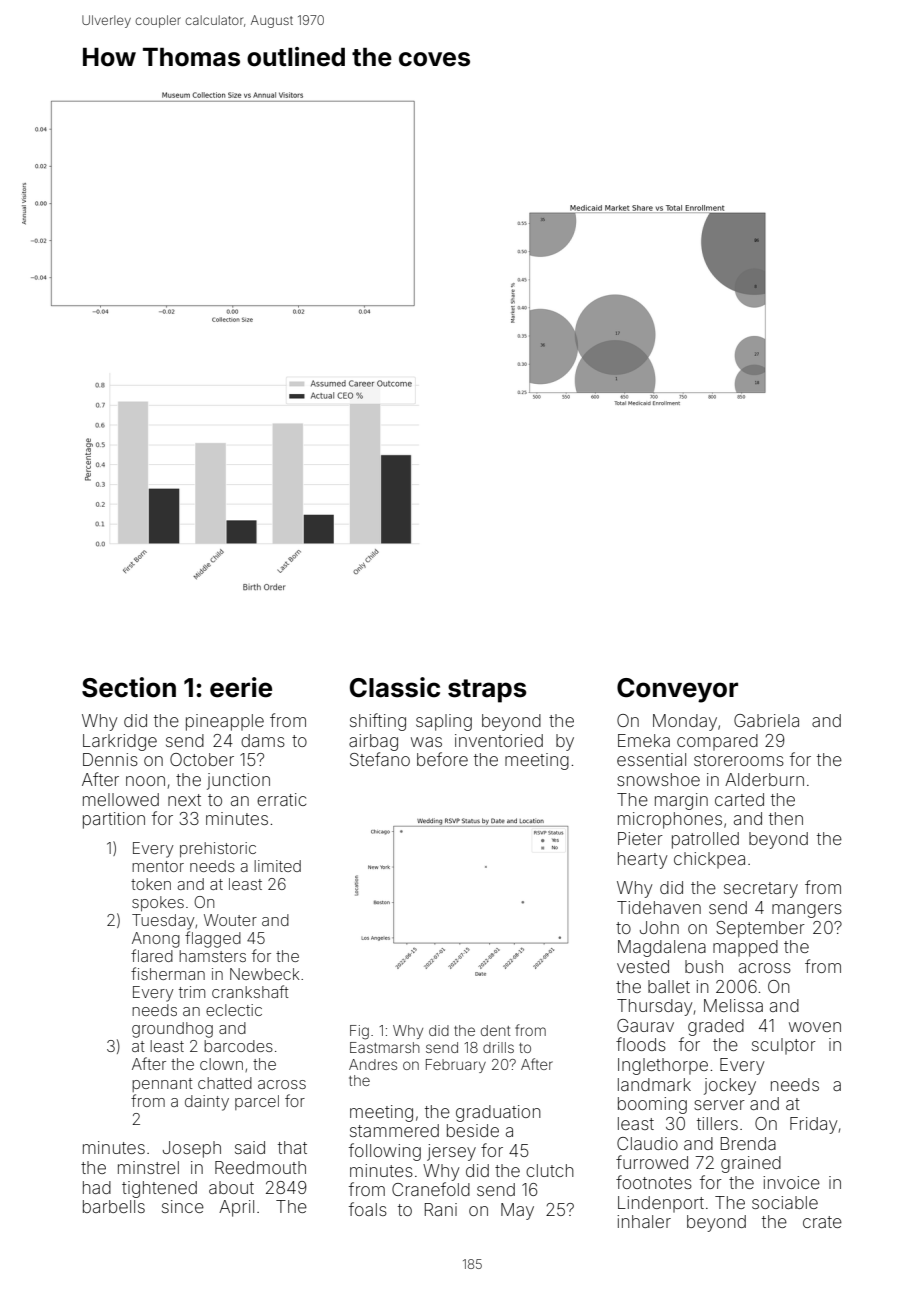  I want to click on fisherman, so click(168, 973).
